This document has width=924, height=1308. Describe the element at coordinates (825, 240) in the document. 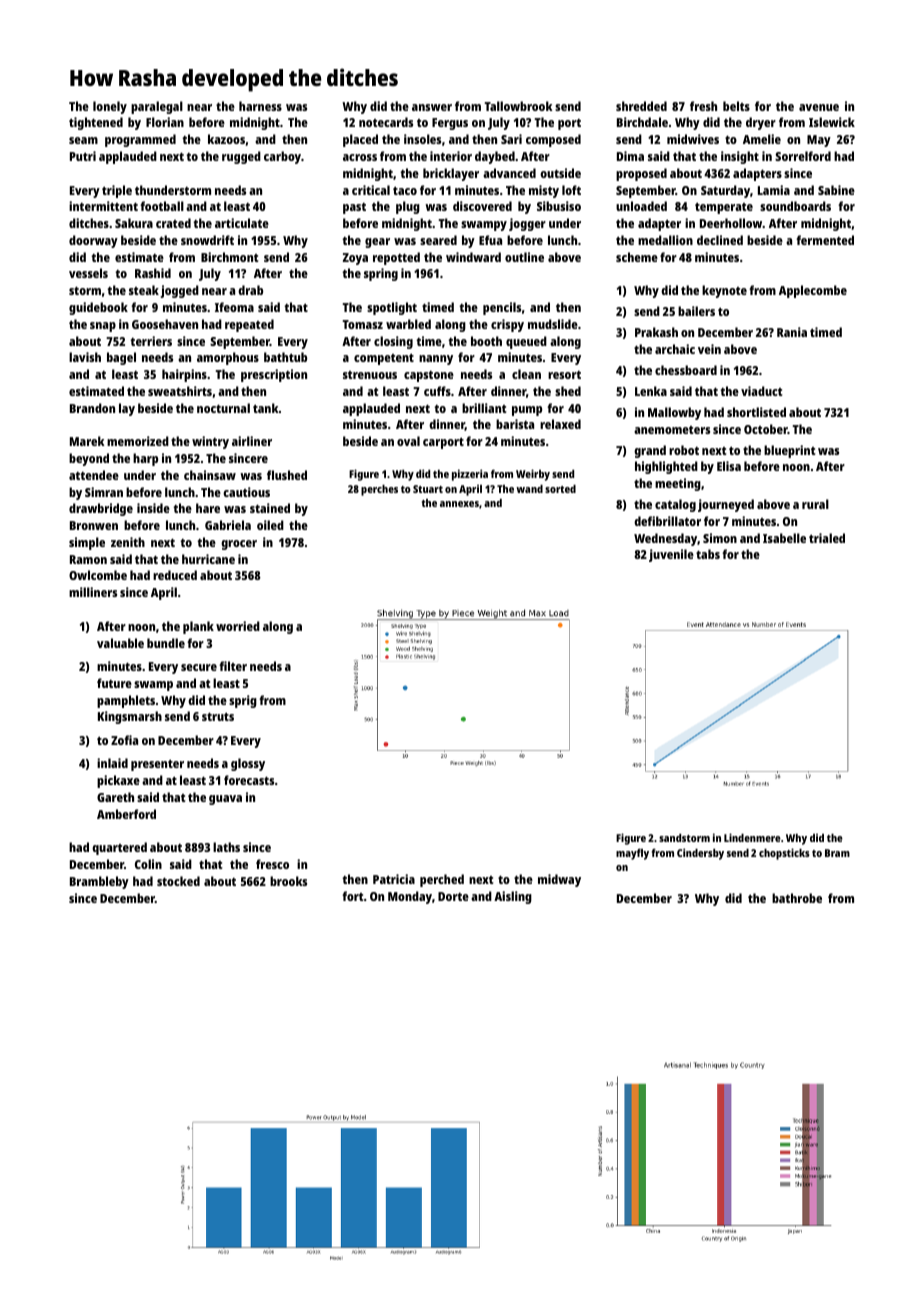

I see `fermented` at that location.
